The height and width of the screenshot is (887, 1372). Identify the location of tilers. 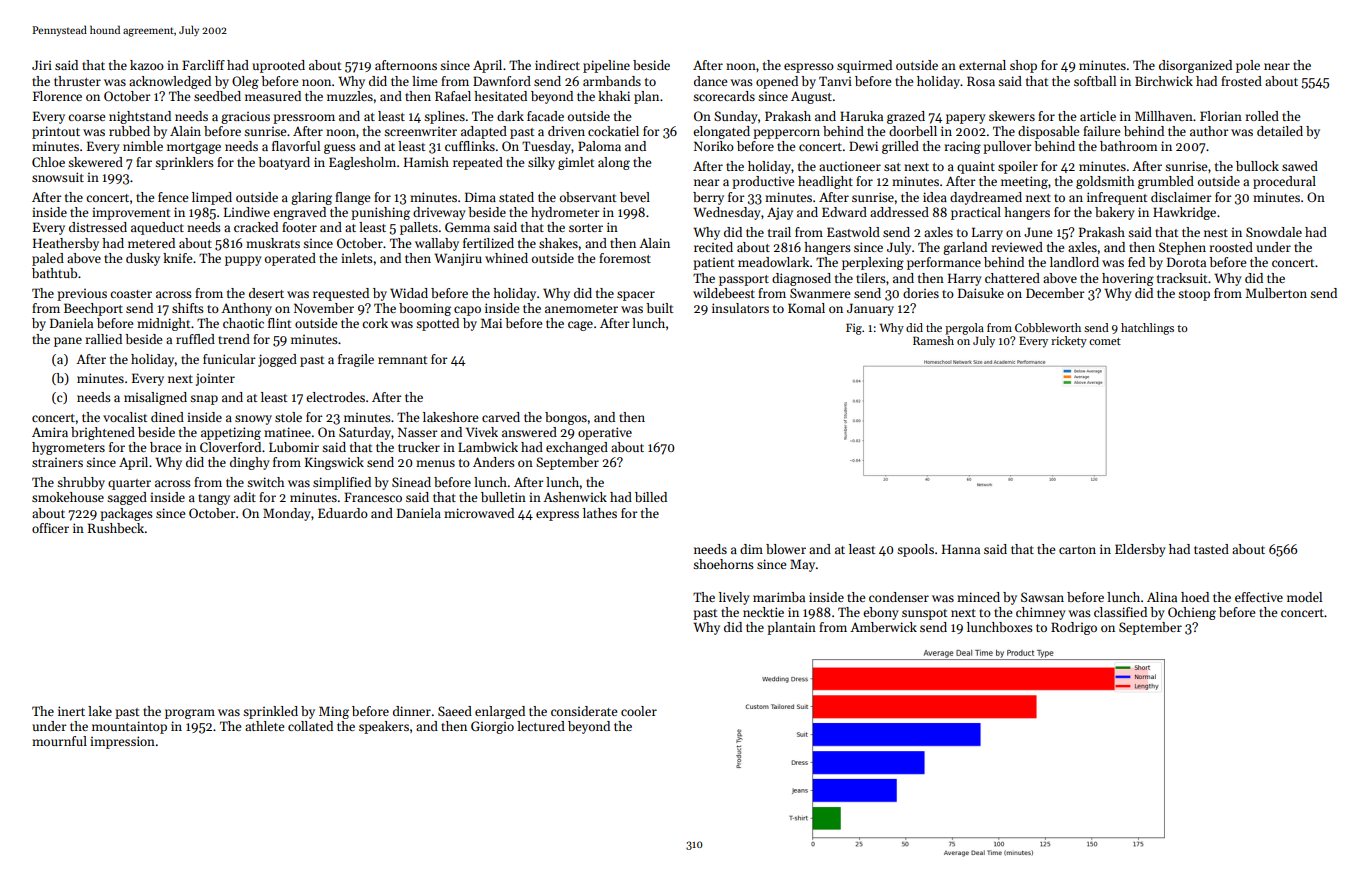
(871, 278).
